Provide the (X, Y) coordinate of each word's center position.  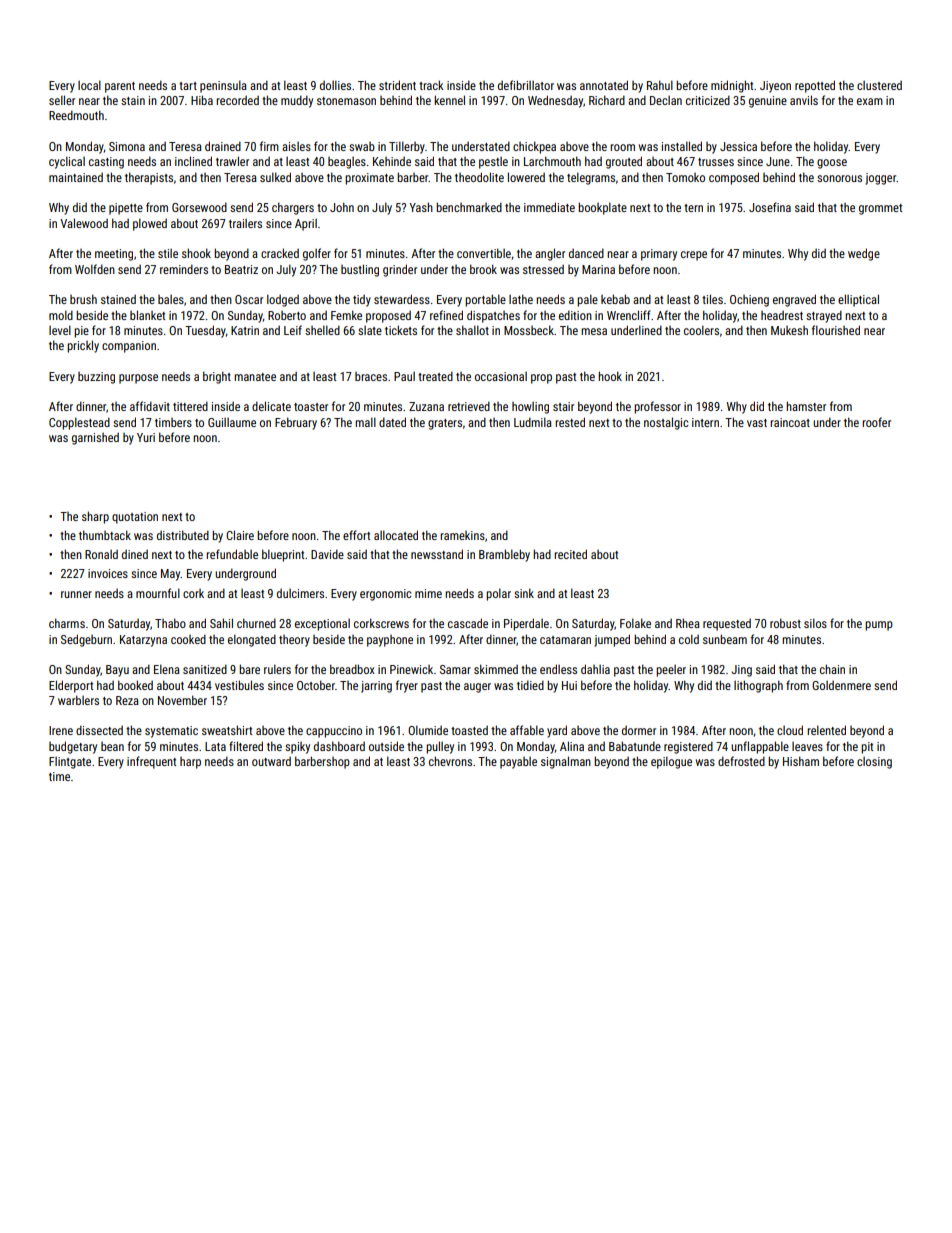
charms (67, 623)
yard (557, 731)
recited (570, 554)
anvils (804, 100)
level (60, 330)
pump (879, 626)
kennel (449, 100)
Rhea (688, 623)
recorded (237, 100)
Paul (404, 376)
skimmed (496, 669)
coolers (701, 330)
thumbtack (105, 535)
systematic (171, 732)
